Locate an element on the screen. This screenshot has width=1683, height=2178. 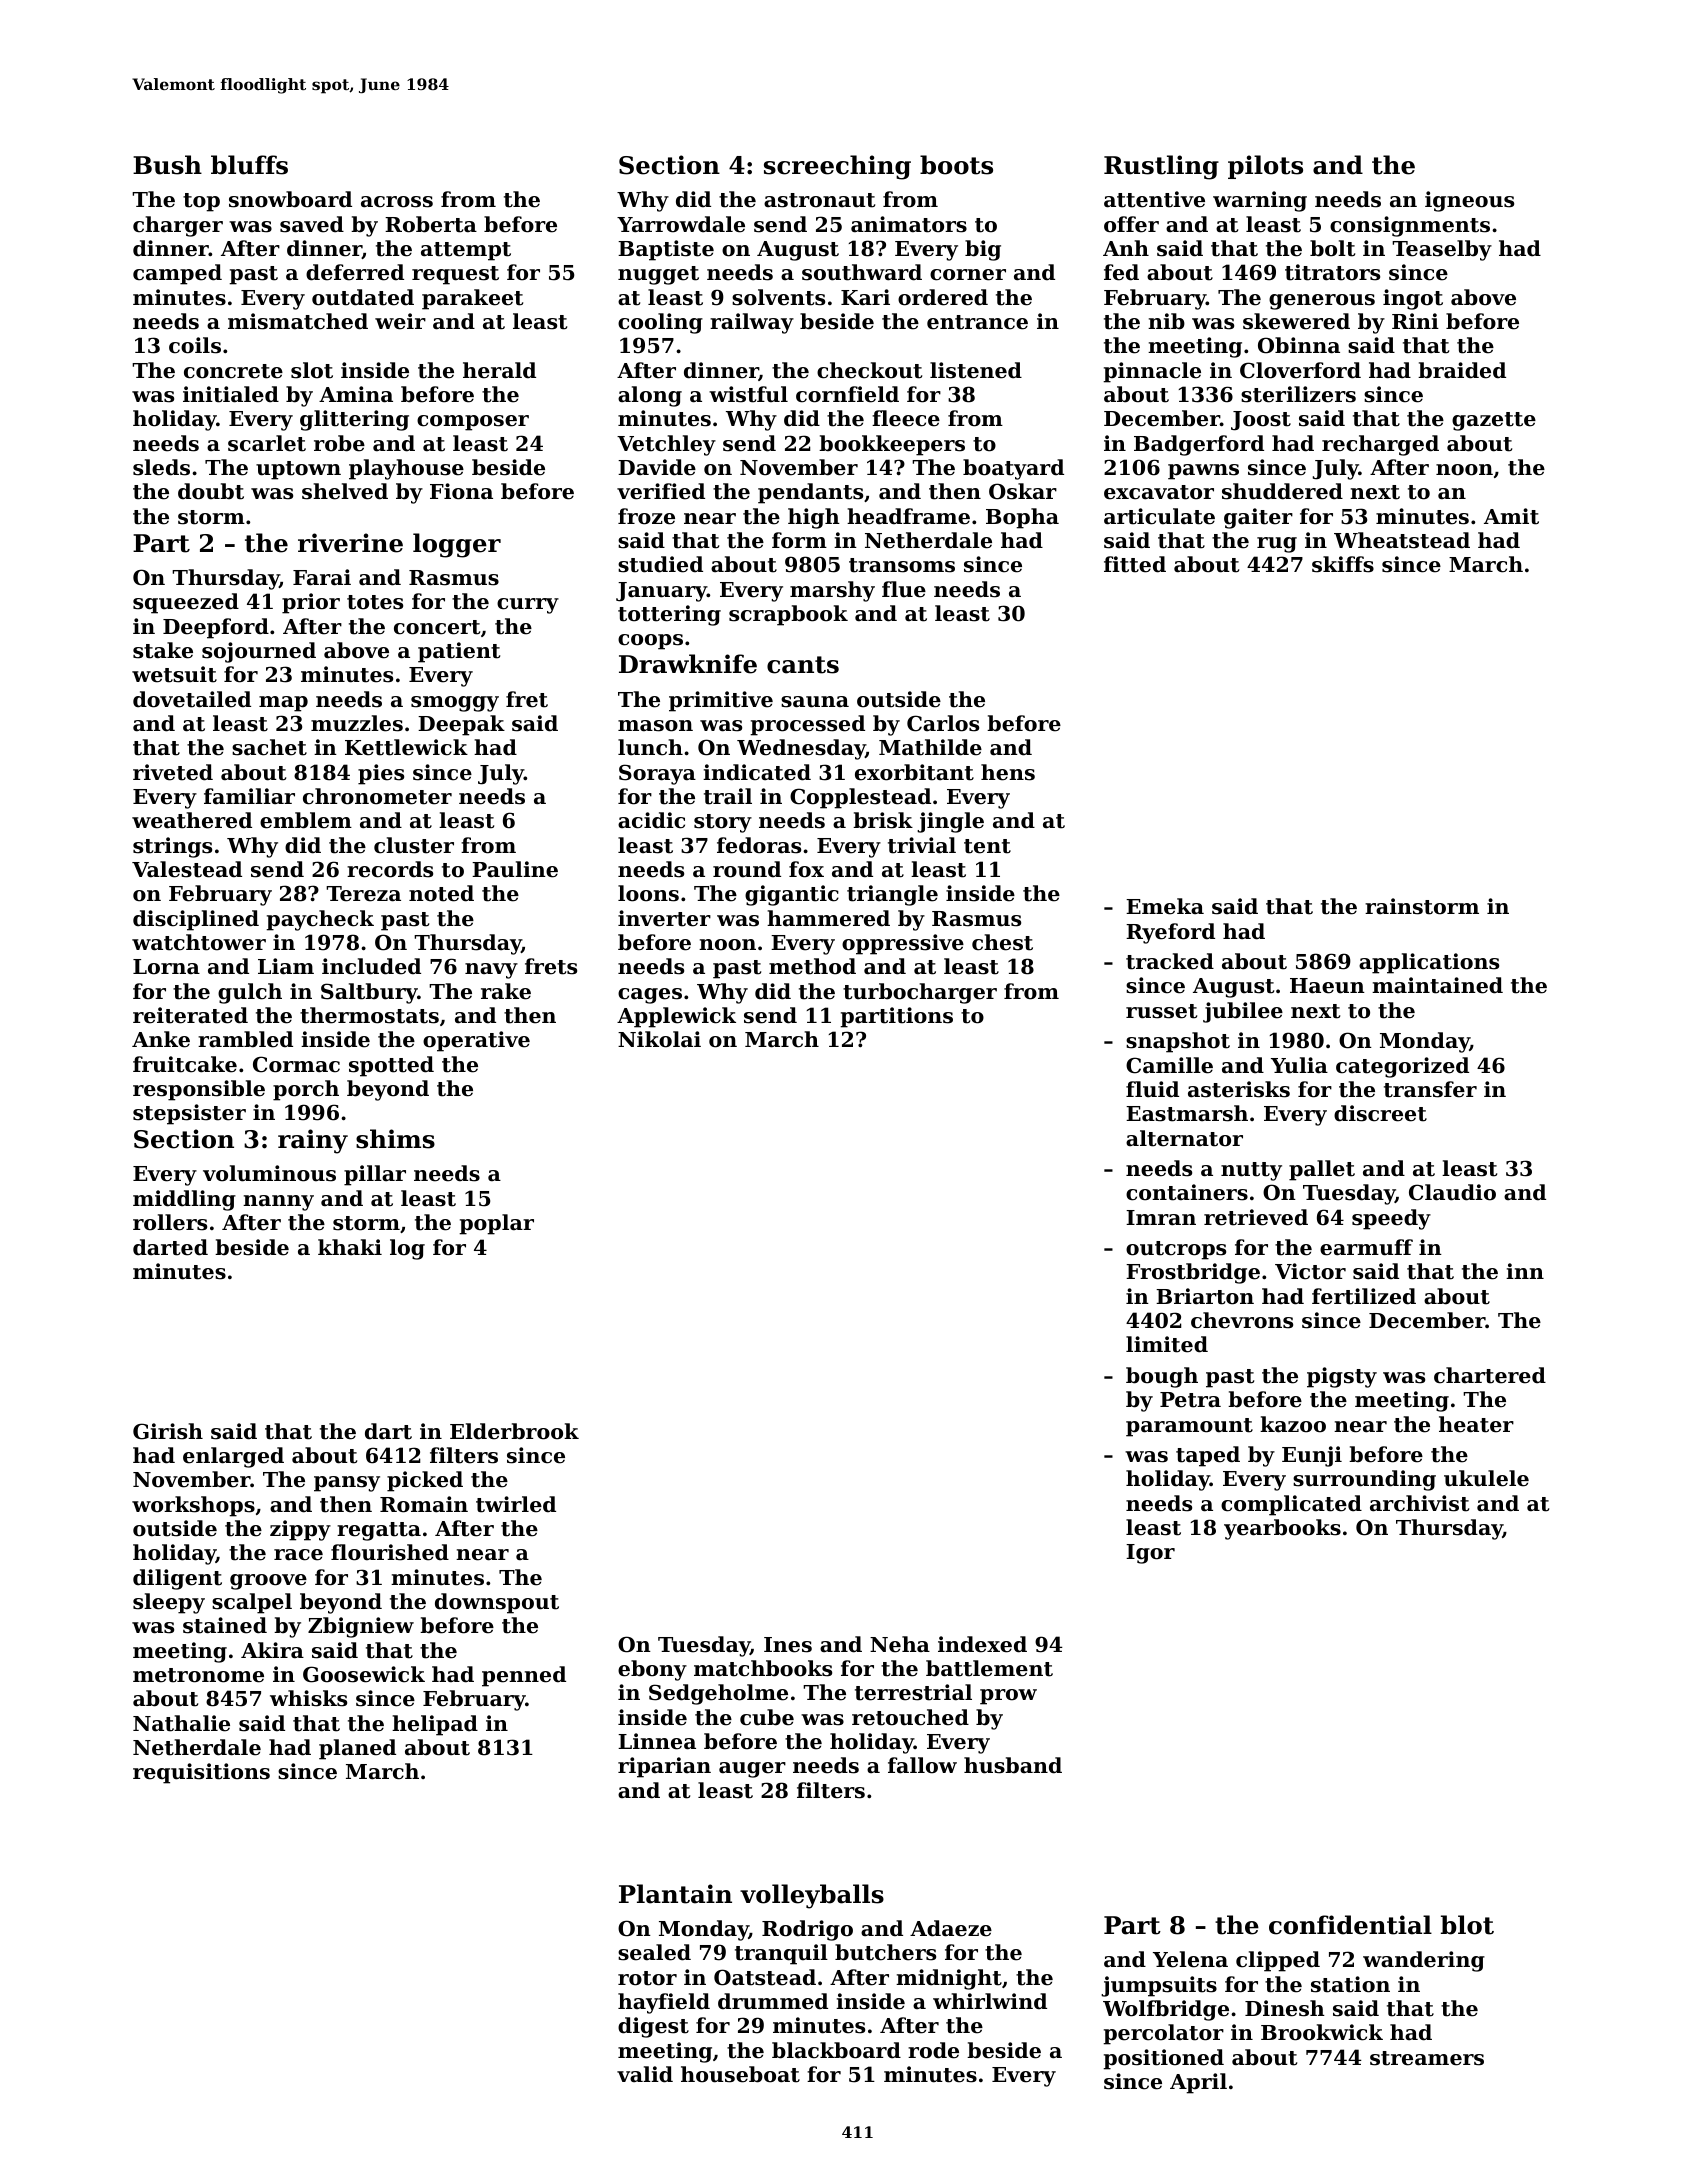
whisks is located at coordinates (308, 1698).
